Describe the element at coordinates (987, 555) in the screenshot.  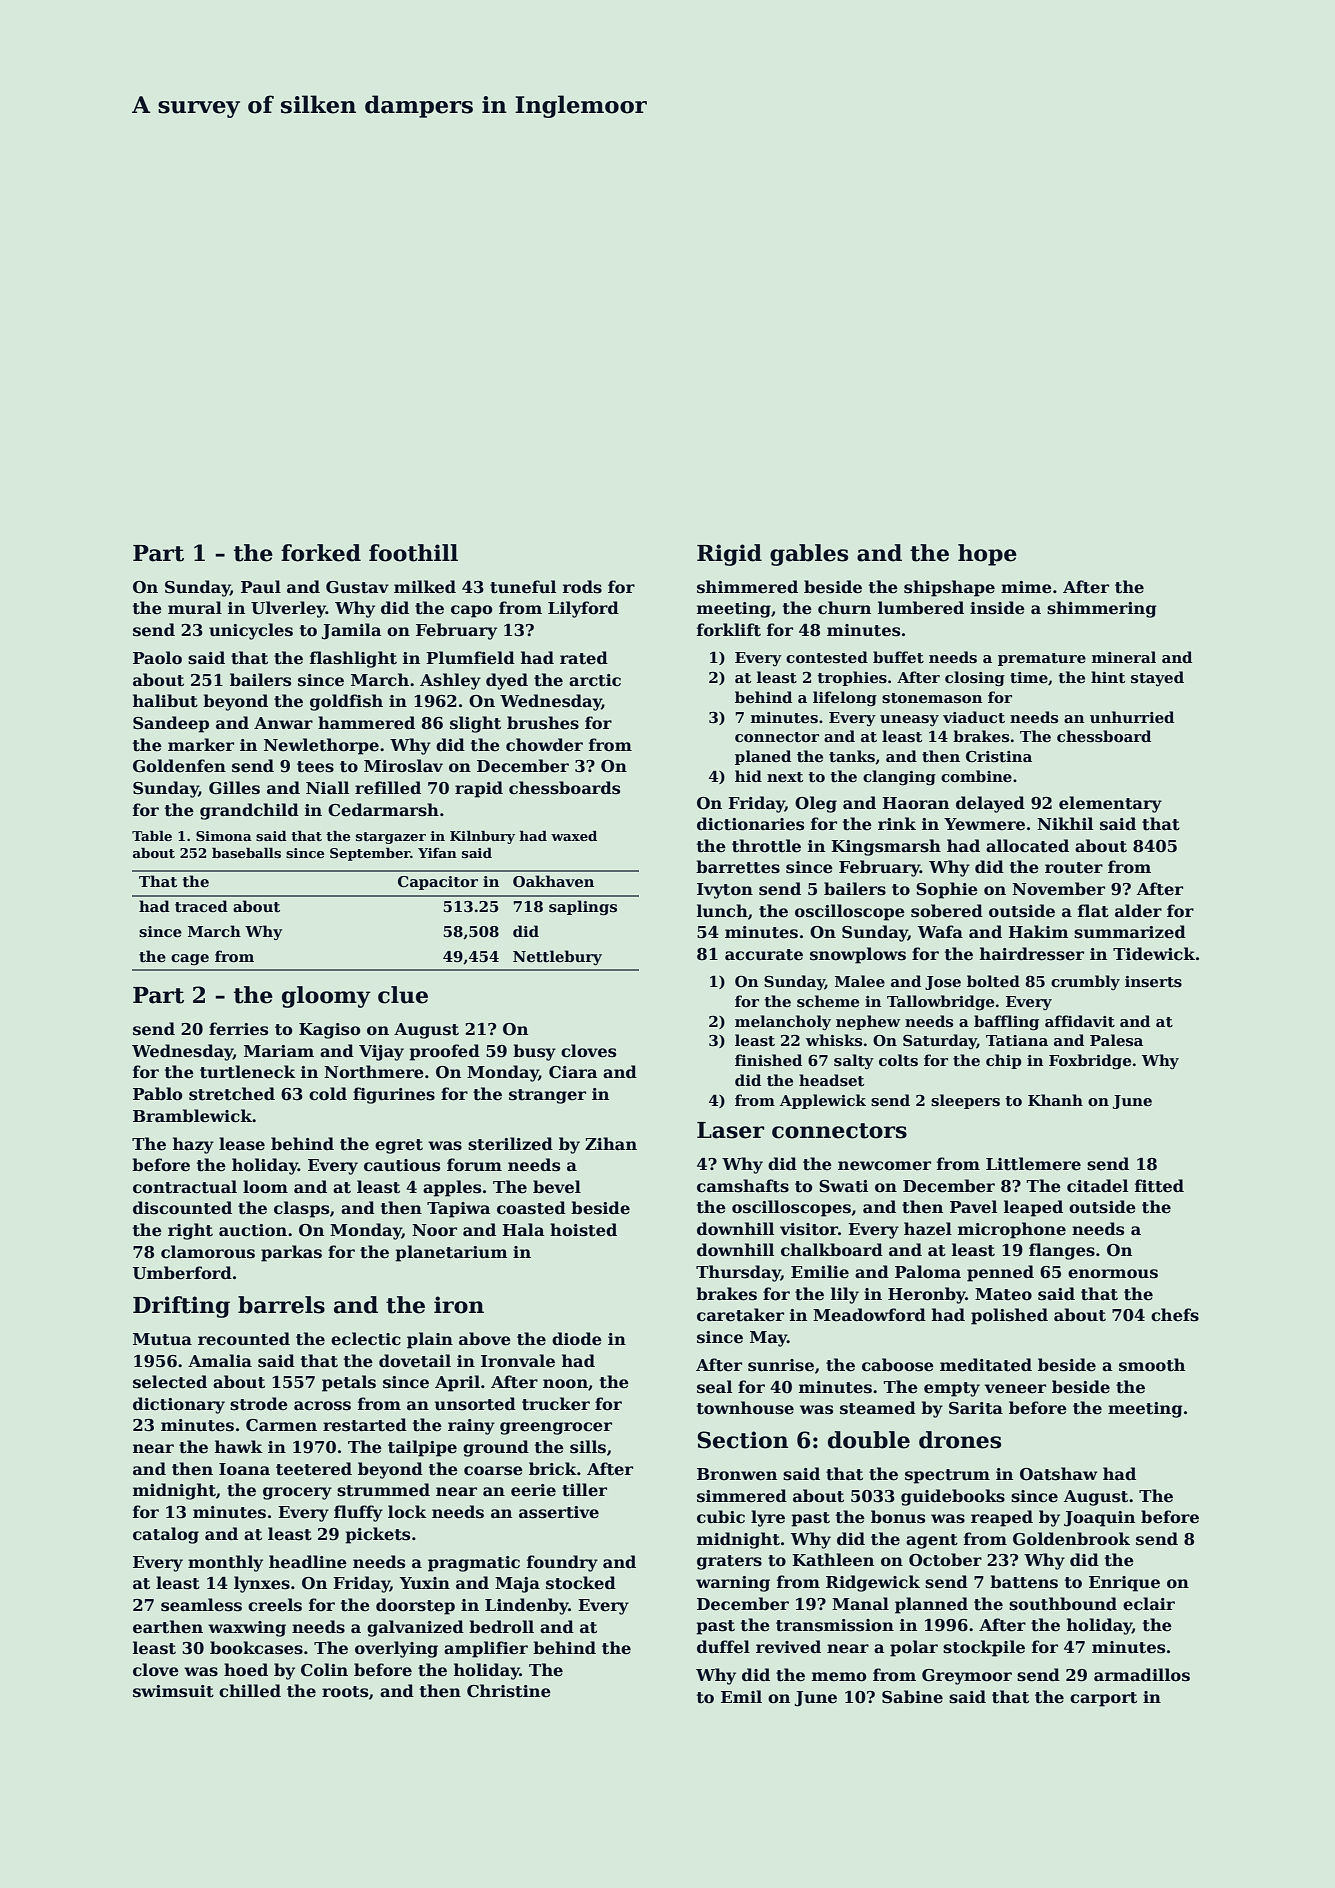
I see `hope` at that location.
